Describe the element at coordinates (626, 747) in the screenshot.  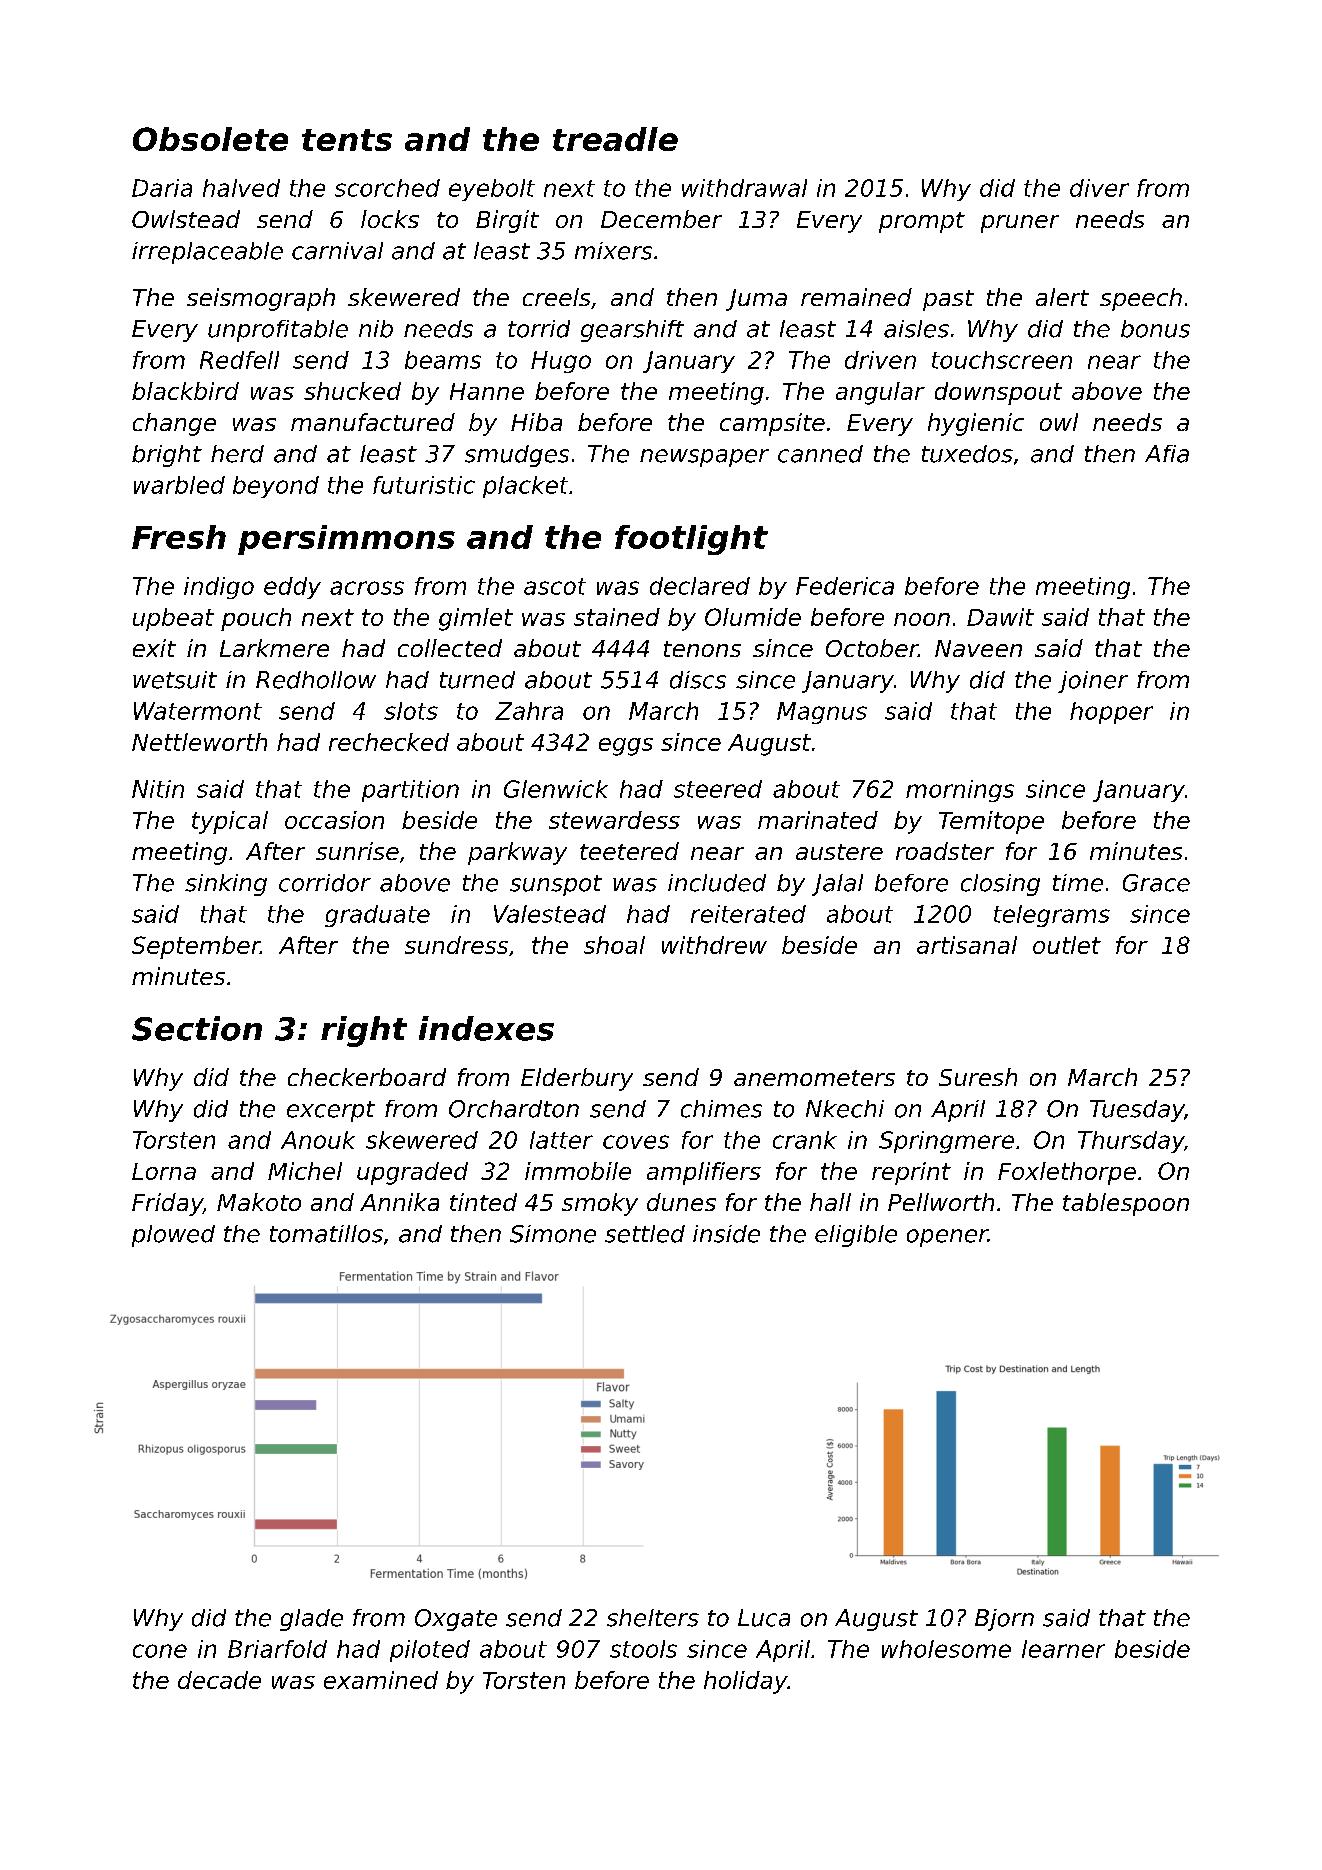
I see `eggs` at that location.
